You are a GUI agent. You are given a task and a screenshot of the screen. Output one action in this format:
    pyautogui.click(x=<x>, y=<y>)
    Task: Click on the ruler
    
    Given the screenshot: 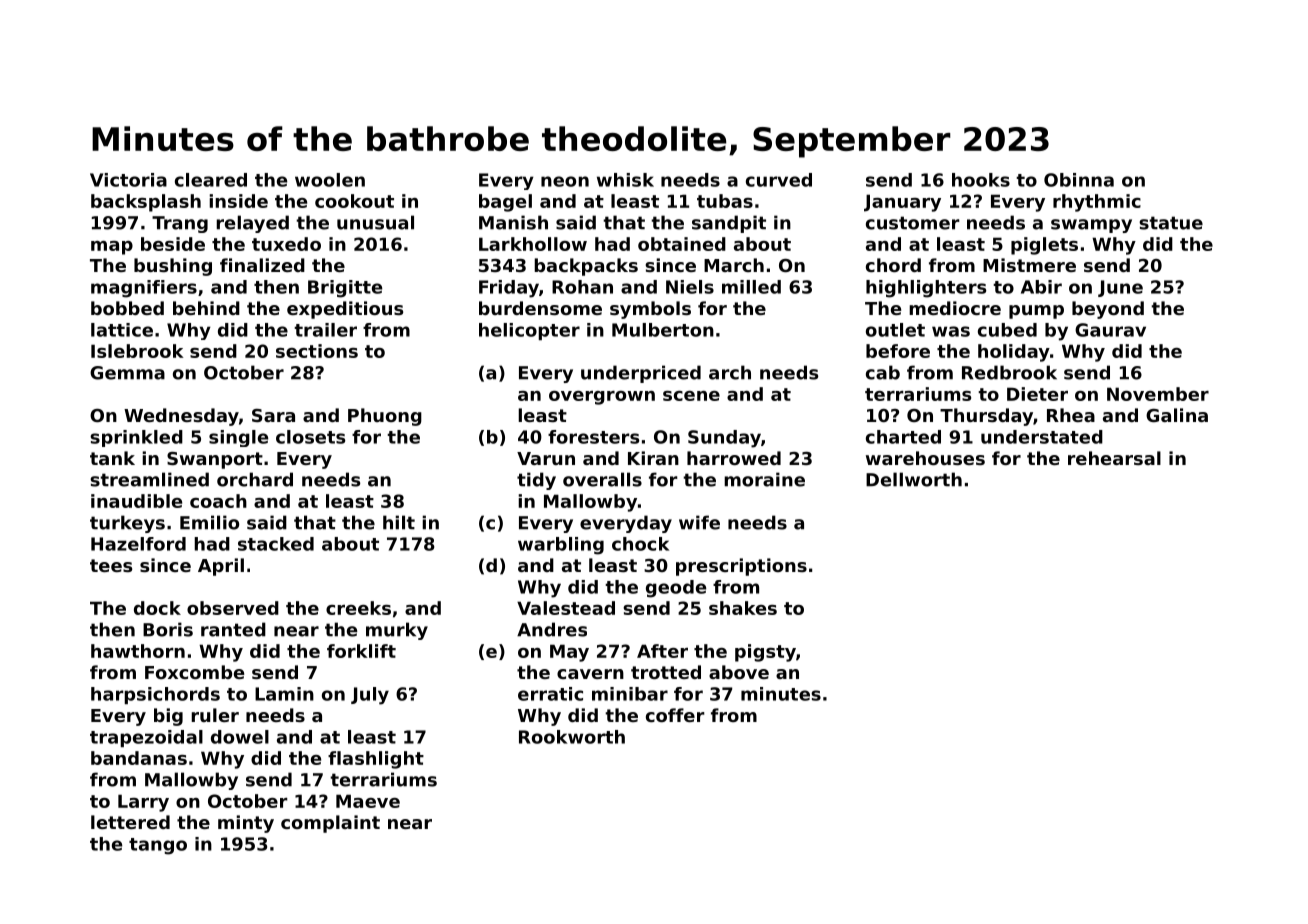 What is the action you would take?
    pyautogui.click(x=215, y=715)
